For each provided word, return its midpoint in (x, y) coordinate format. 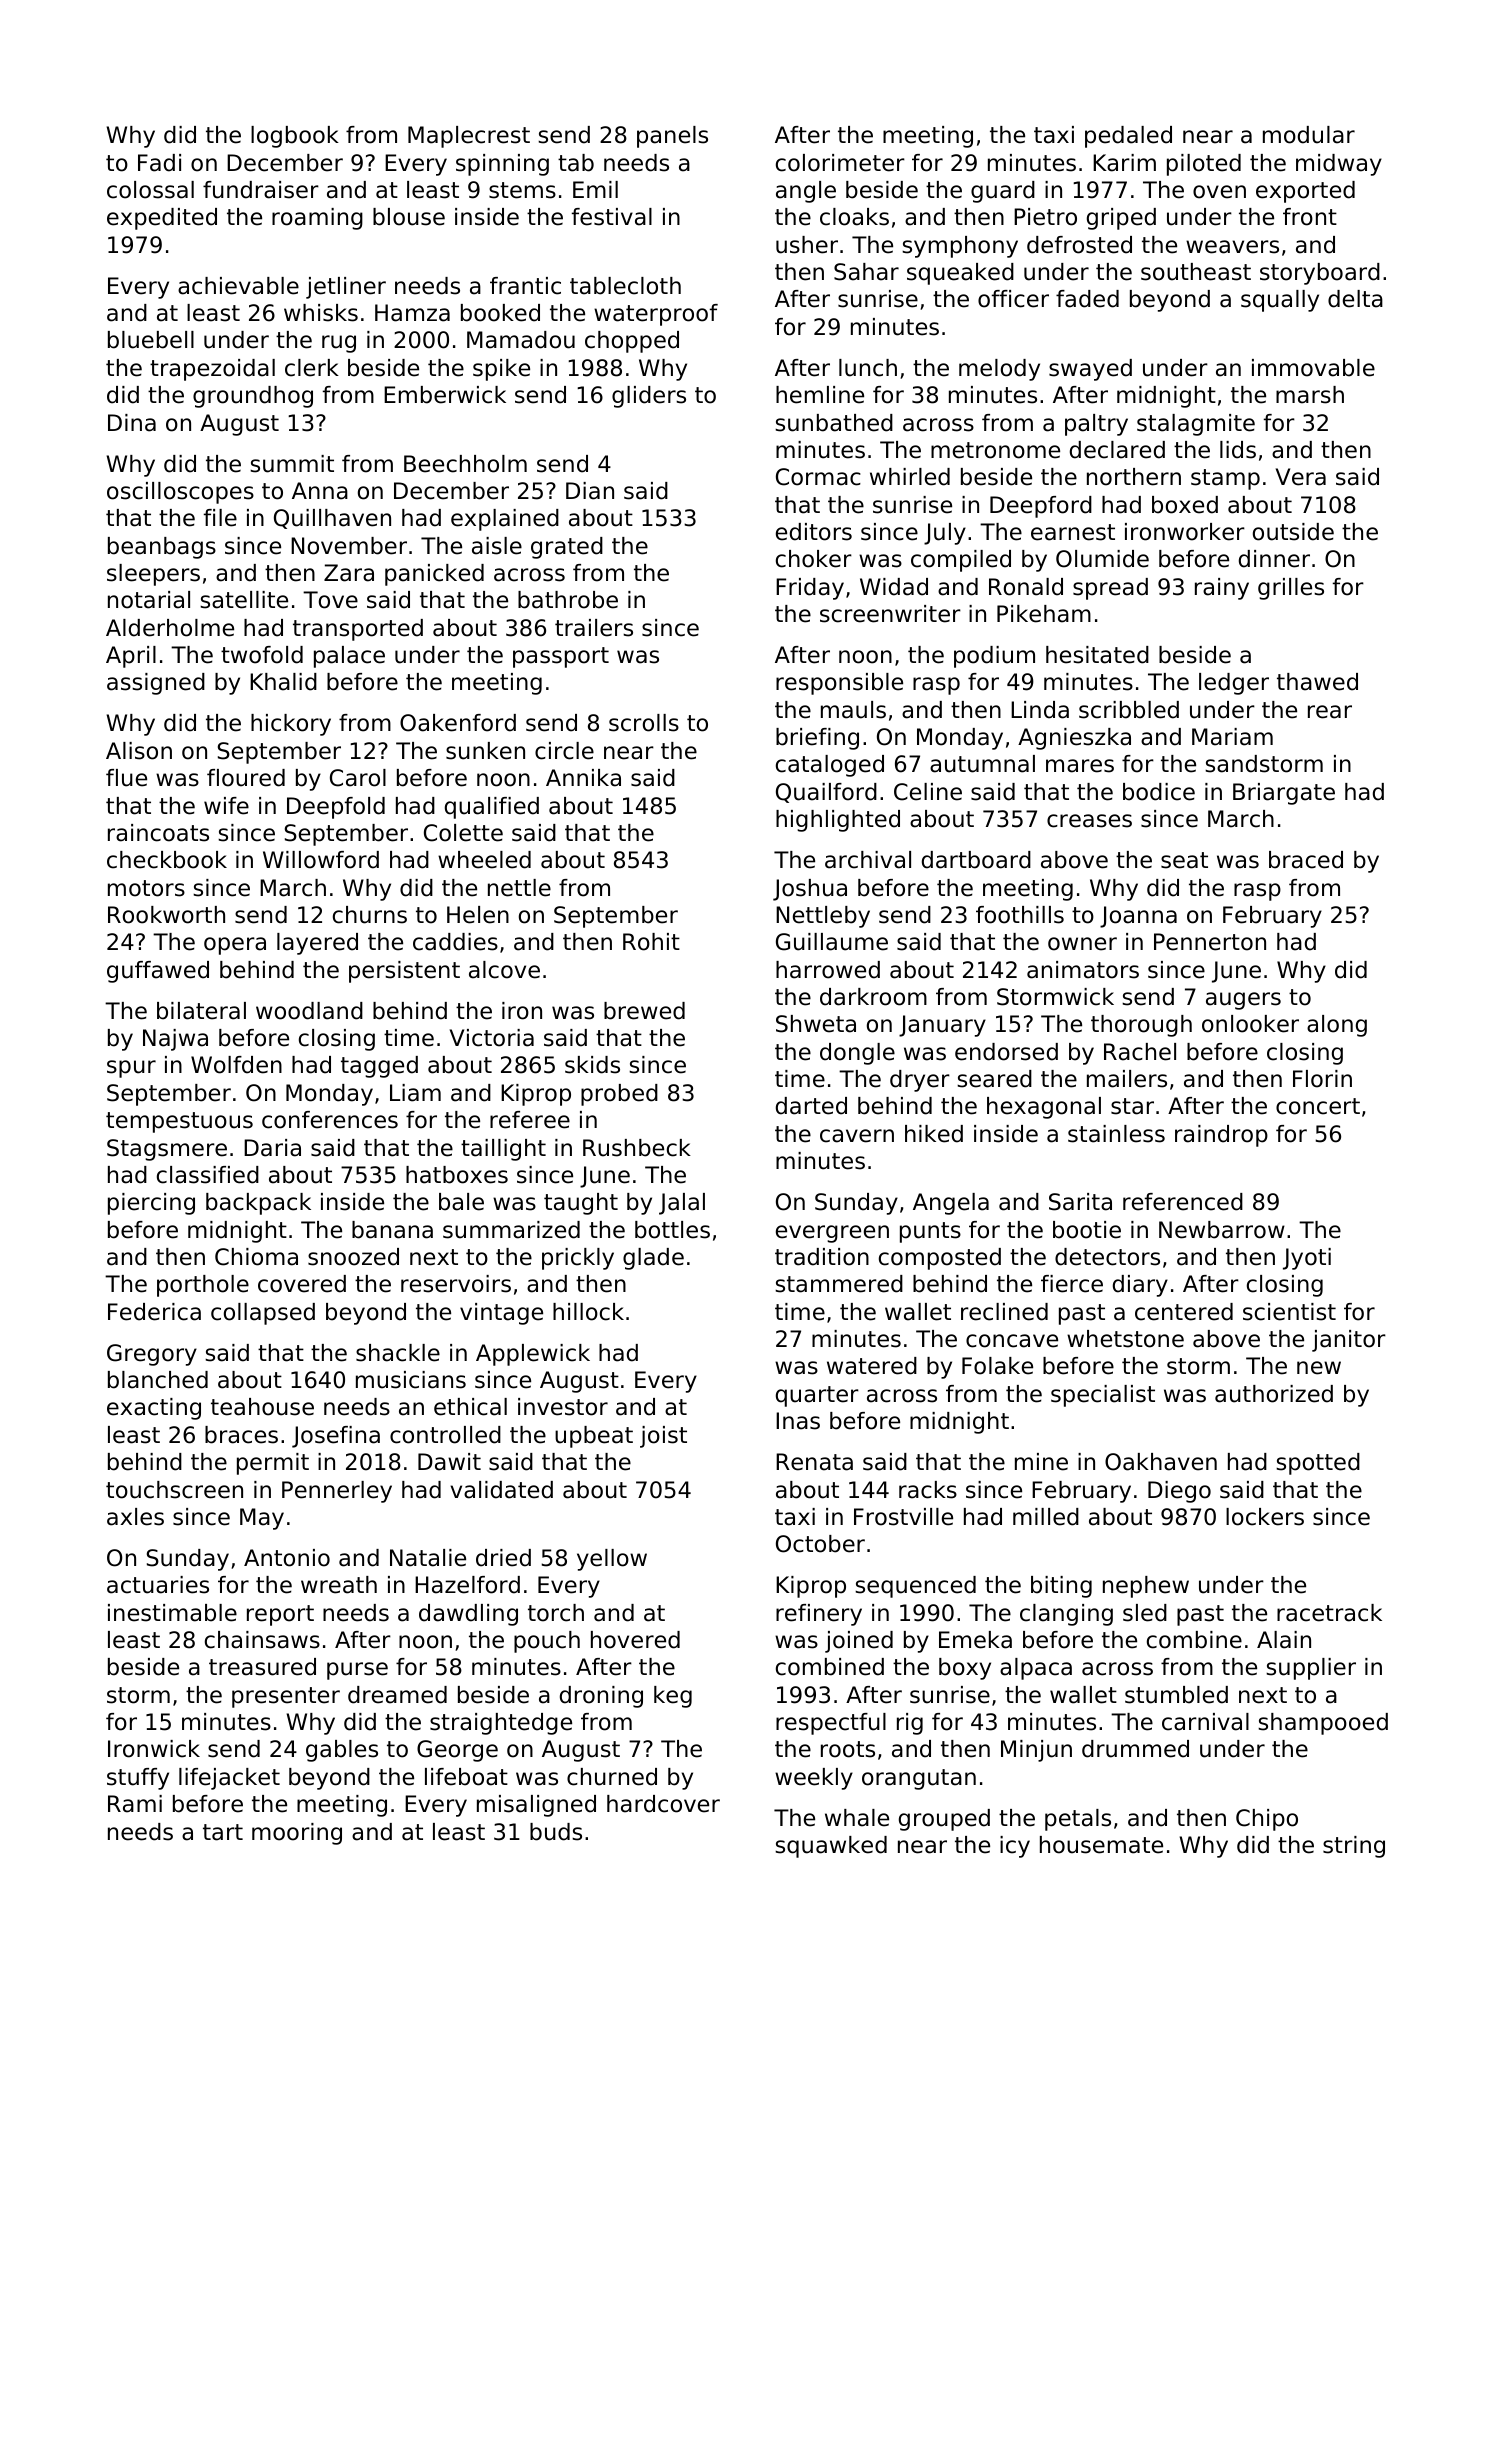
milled (1046, 1517)
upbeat (594, 1437)
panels (672, 137)
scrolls (644, 723)
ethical (470, 1407)
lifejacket (229, 1779)
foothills (1020, 915)
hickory (291, 725)
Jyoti (1307, 1259)
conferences (330, 1120)
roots (848, 1749)
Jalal (682, 1204)
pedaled (1128, 137)
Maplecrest (469, 137)
